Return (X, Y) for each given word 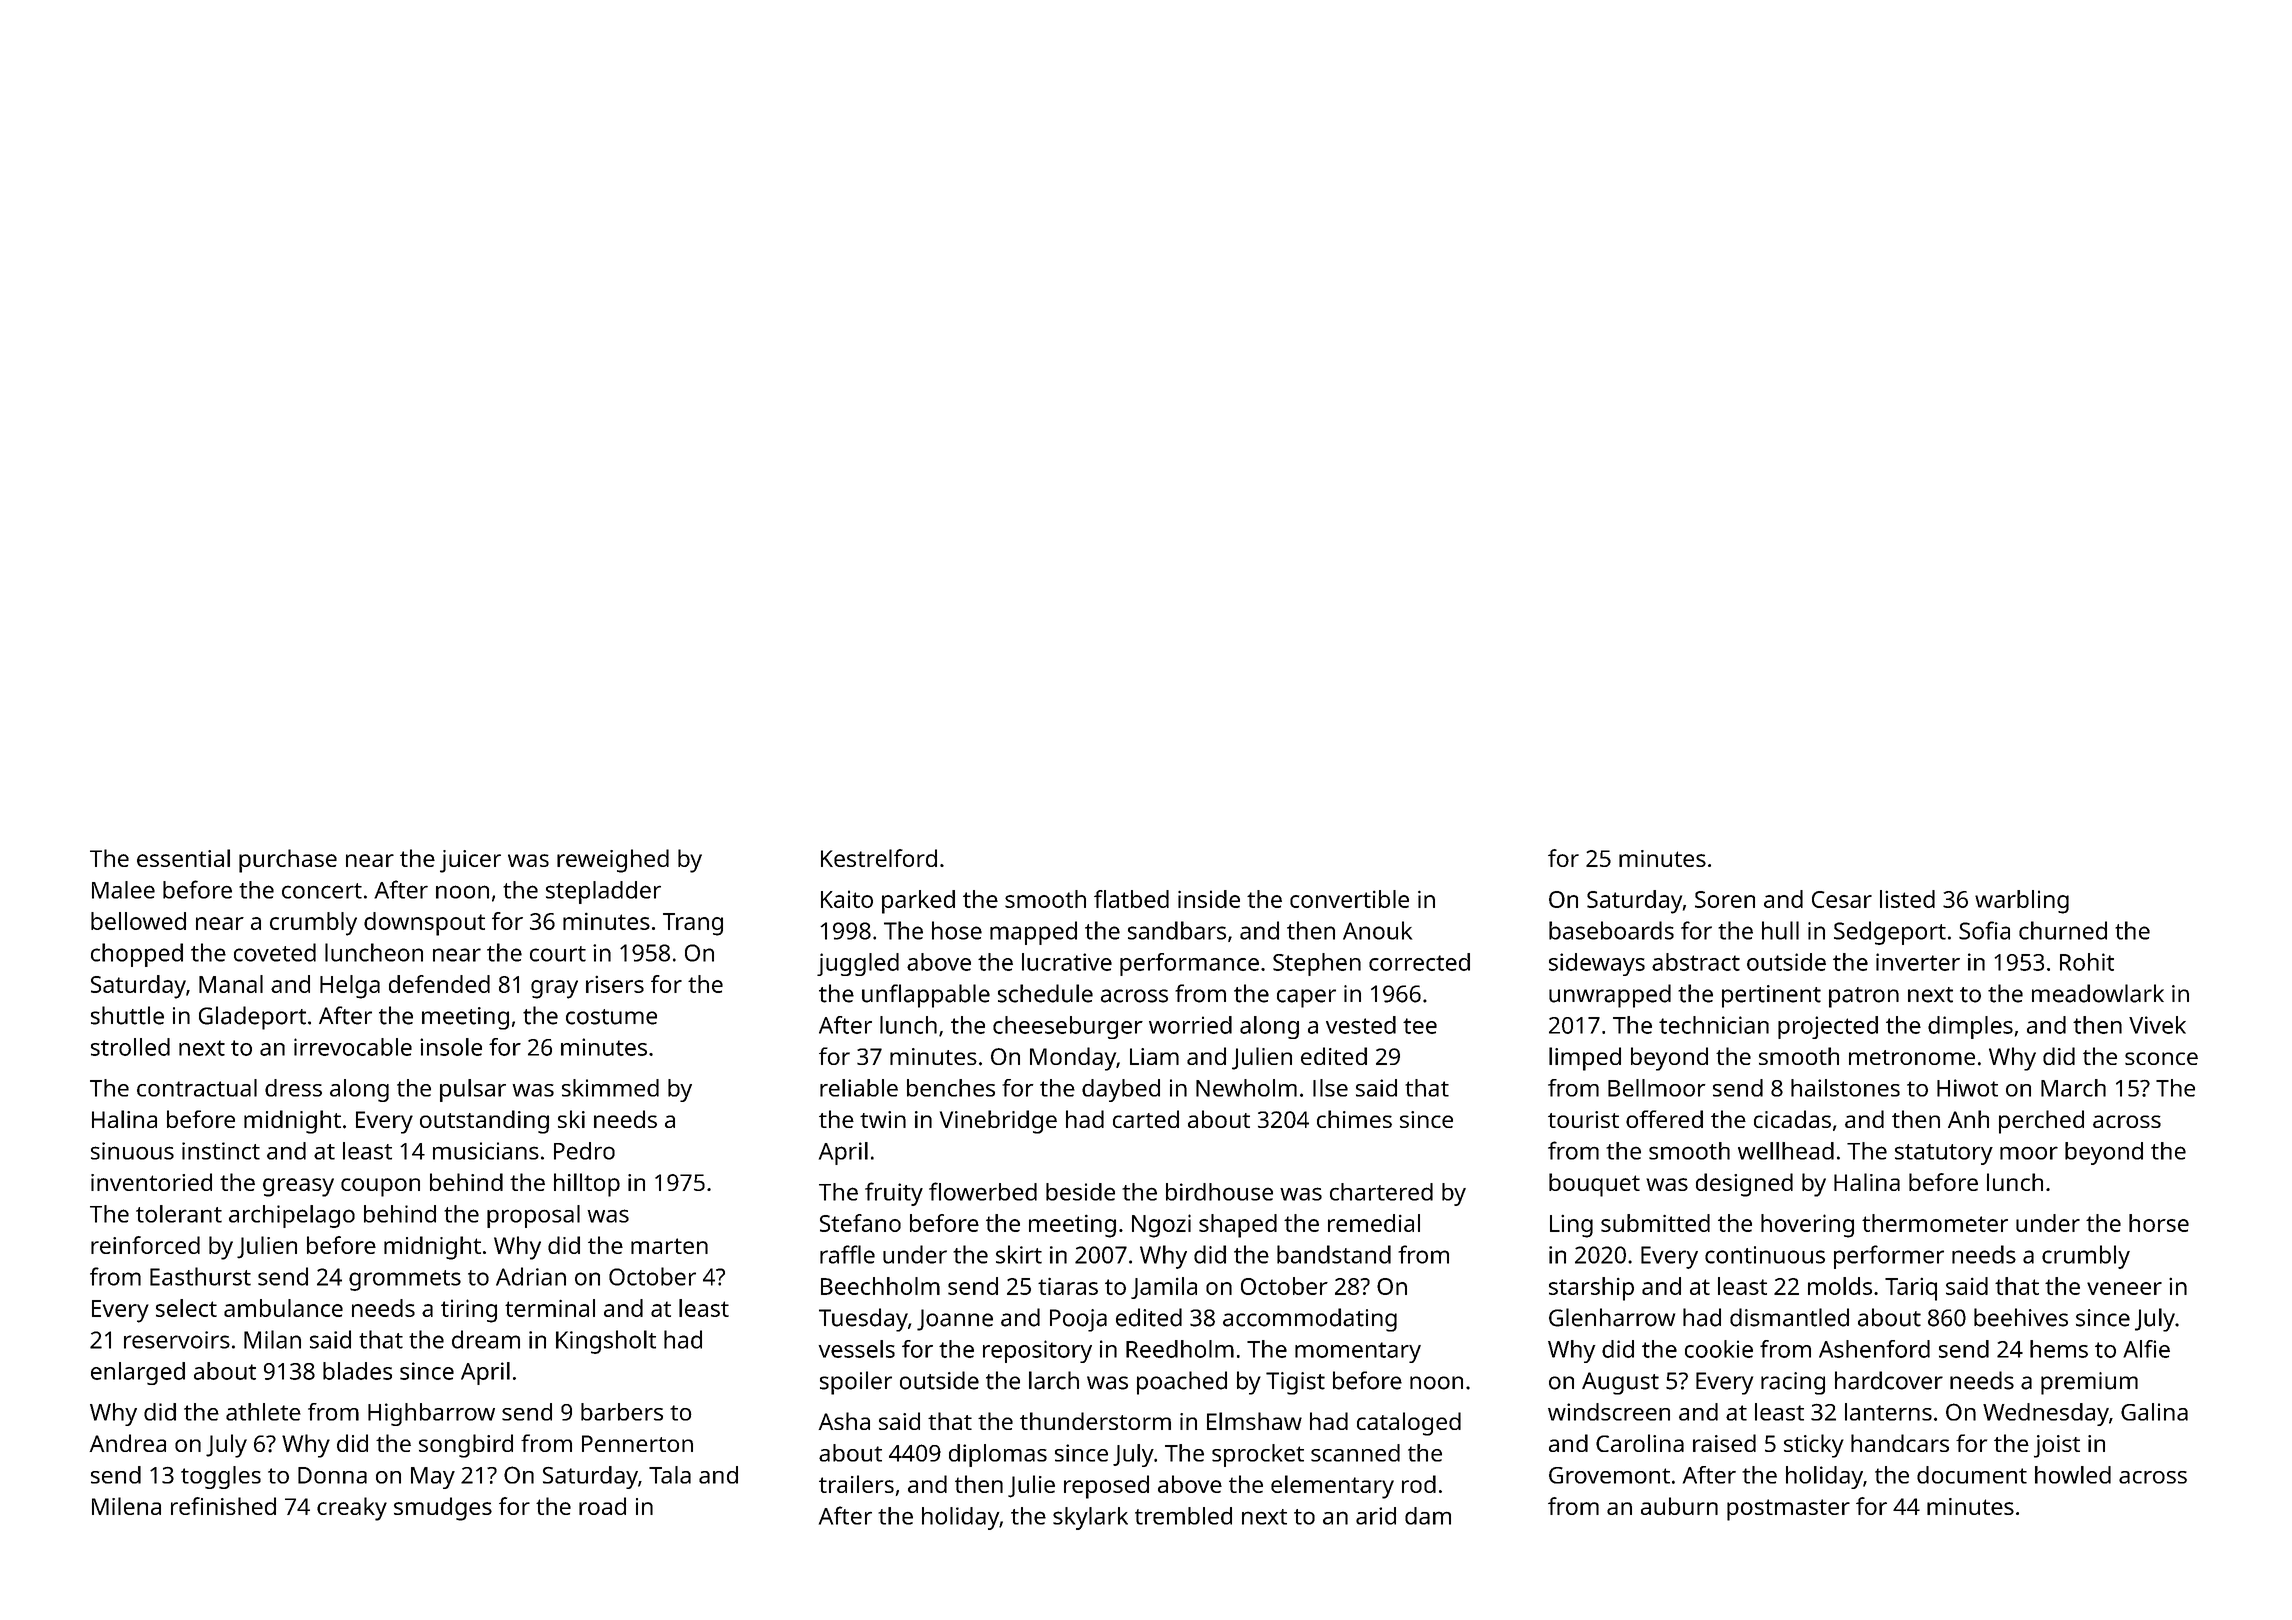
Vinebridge (998, 1122)
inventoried (151, 1182)
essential (183, 858)
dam (1428, 1516)
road (602, 1506)
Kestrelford (879, 858)
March (2073, 1088)
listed (1907, 899)
